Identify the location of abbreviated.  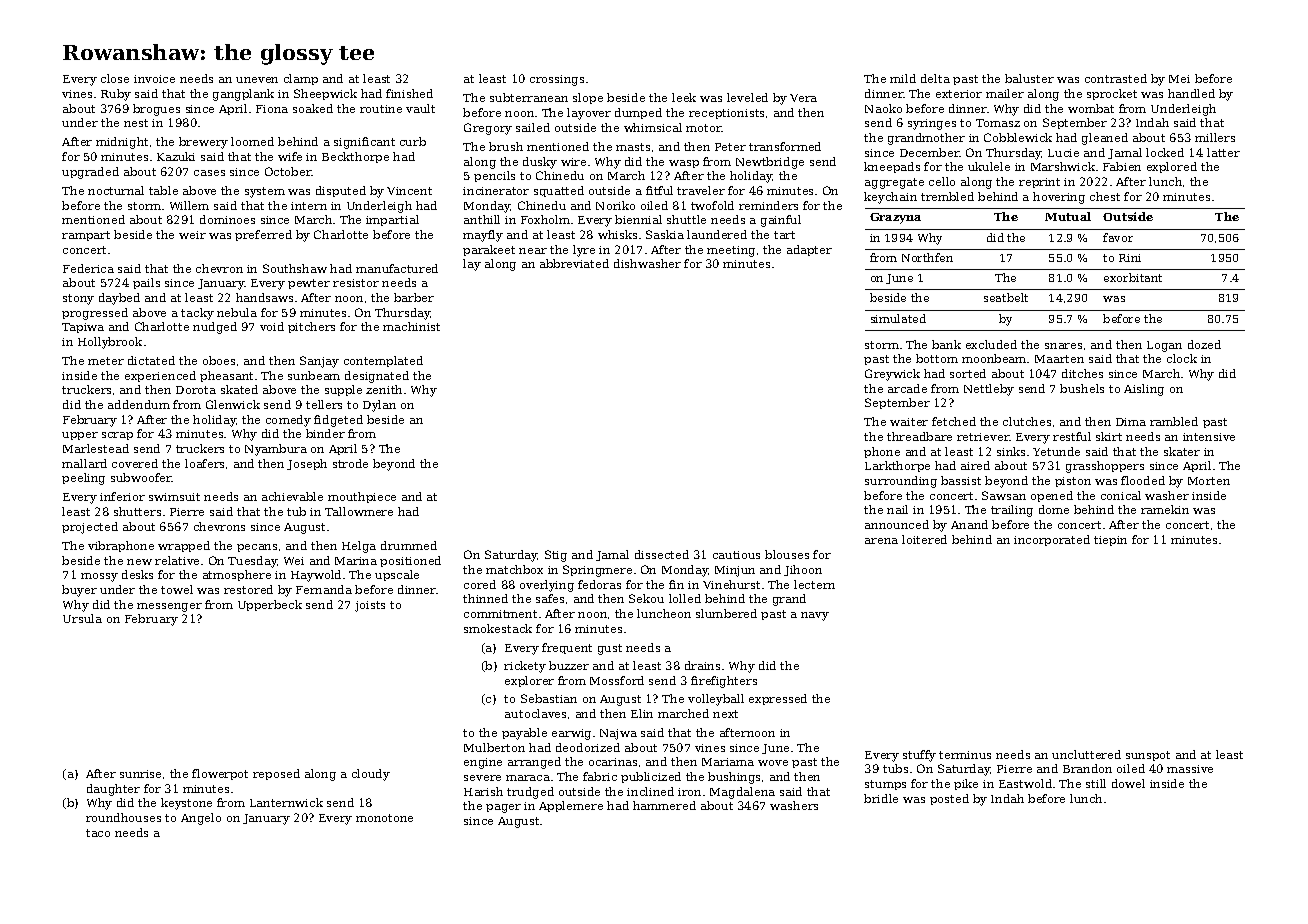
(574, 263).
